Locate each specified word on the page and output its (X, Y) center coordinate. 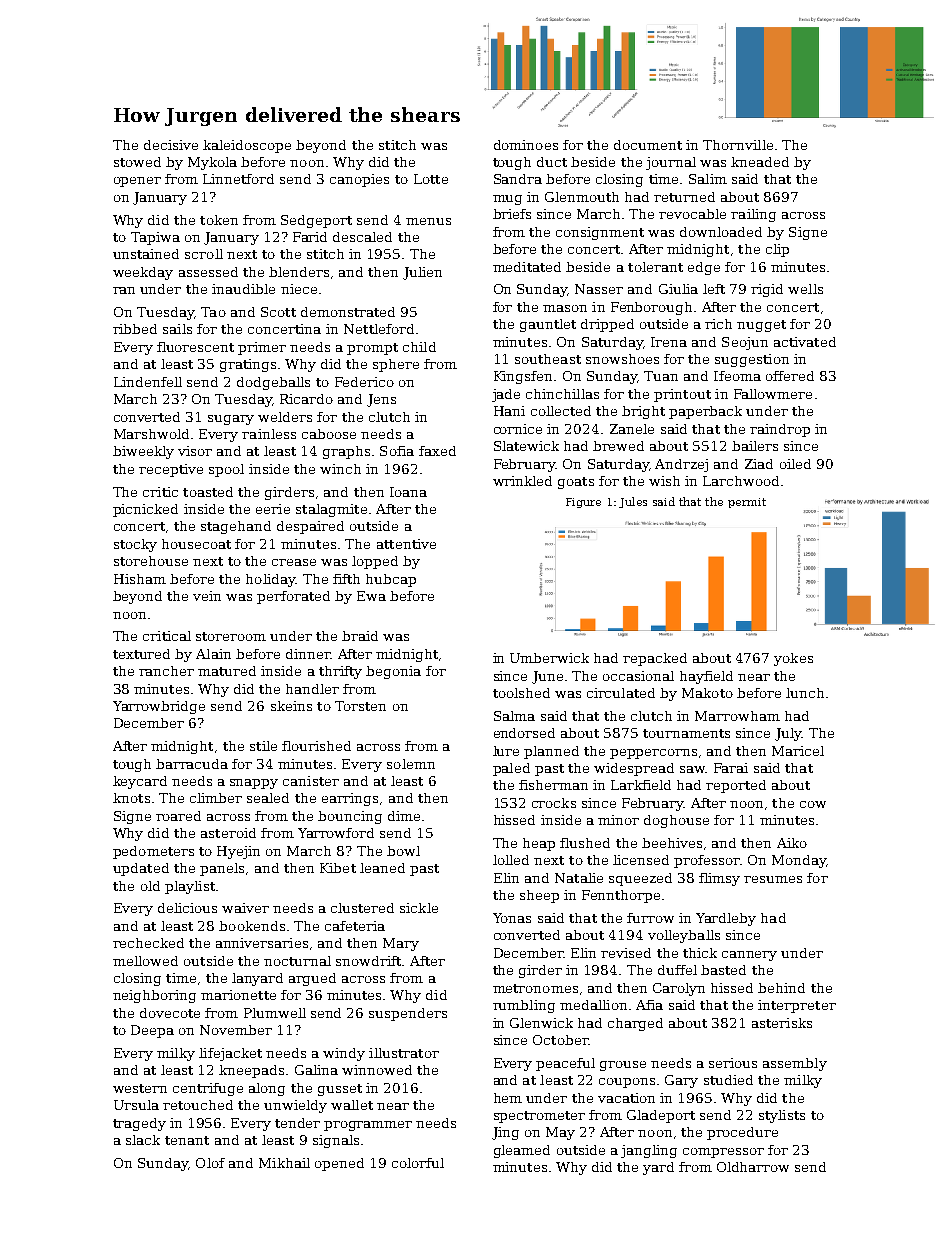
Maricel (798, 751)
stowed (137, 162)
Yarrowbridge (159, 707)
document (648, 145)
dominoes (526, 145)
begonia (393, 672)
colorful (418, 1163)
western (140, 1088)
